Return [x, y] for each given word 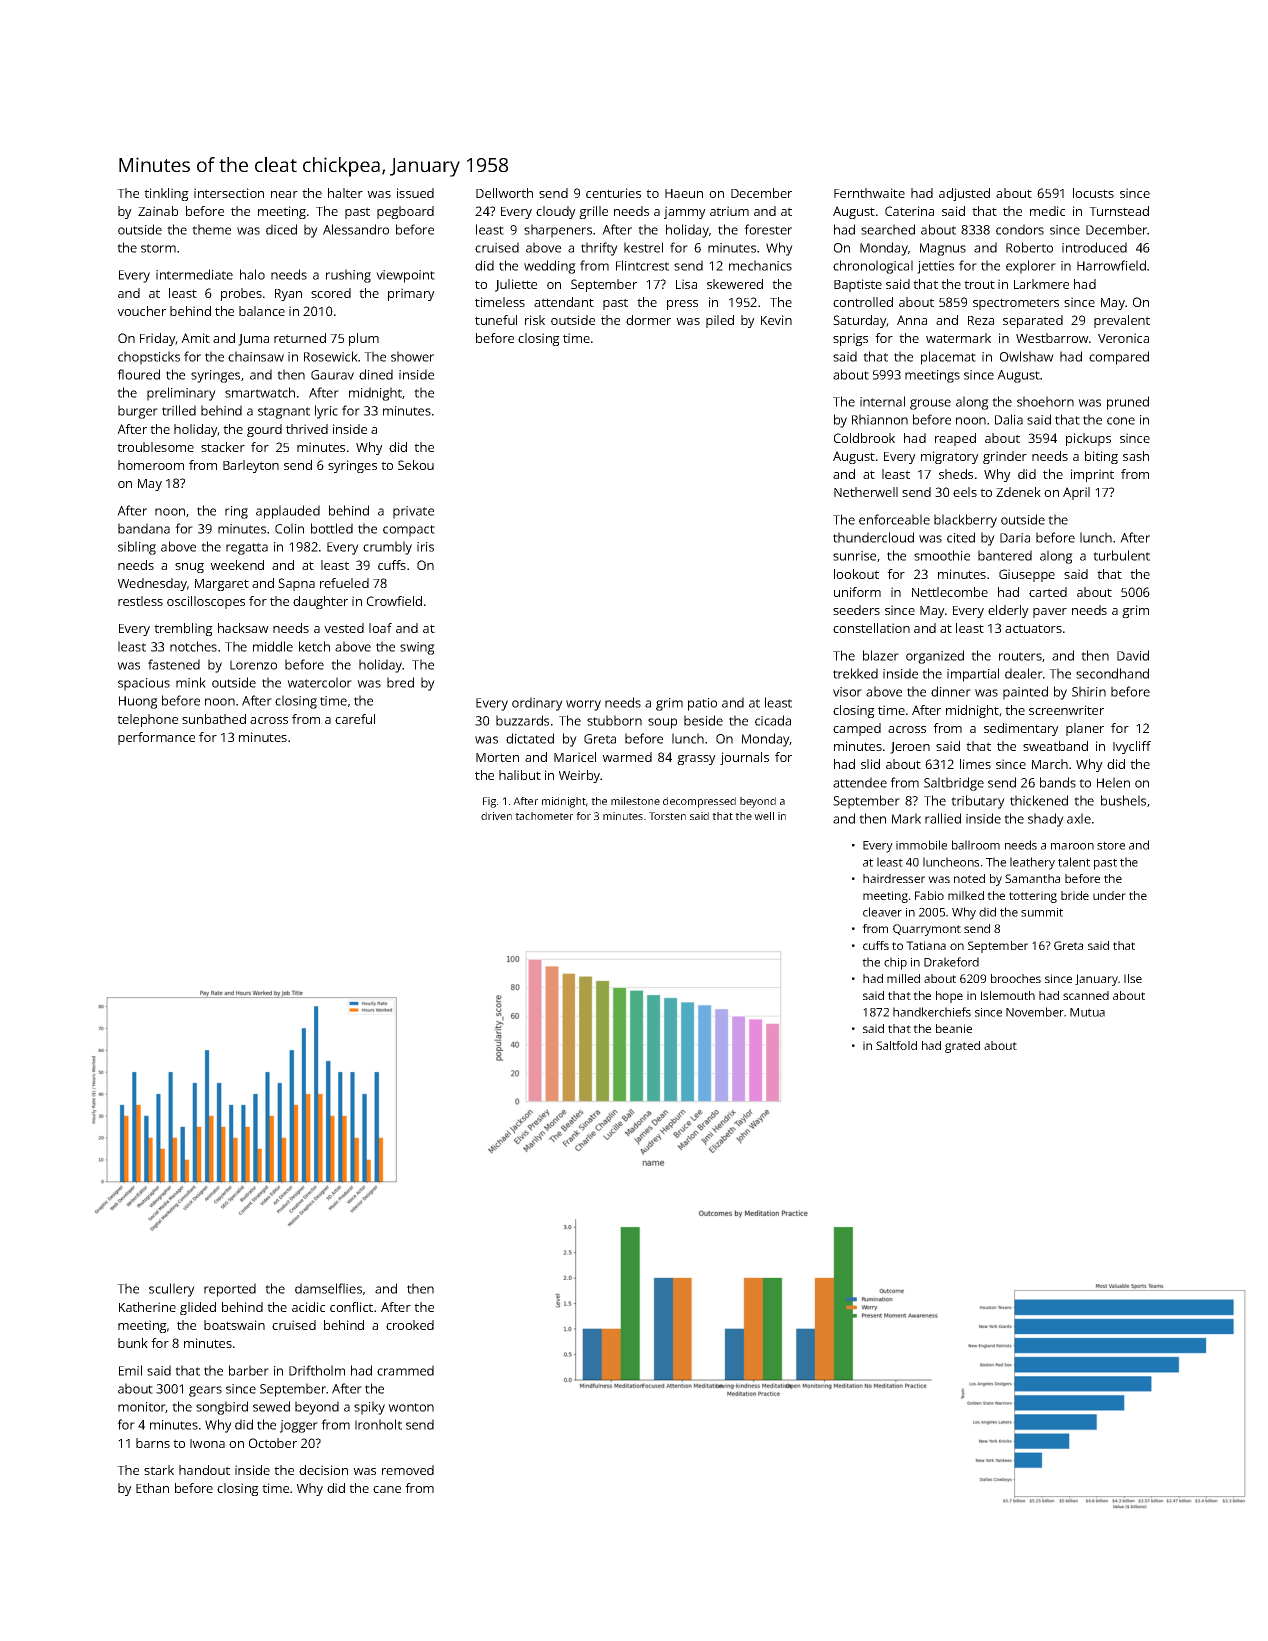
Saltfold [896, 1045]
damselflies [328, 1288]
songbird [222, 1408]
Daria [1015, 538]
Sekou [416, 465]
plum [364, 339]
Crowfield [394, 601]
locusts [1093, 193]
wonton [411, 1407]
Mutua [1087, 1012]
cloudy [556, 212]
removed [408, 1470]
